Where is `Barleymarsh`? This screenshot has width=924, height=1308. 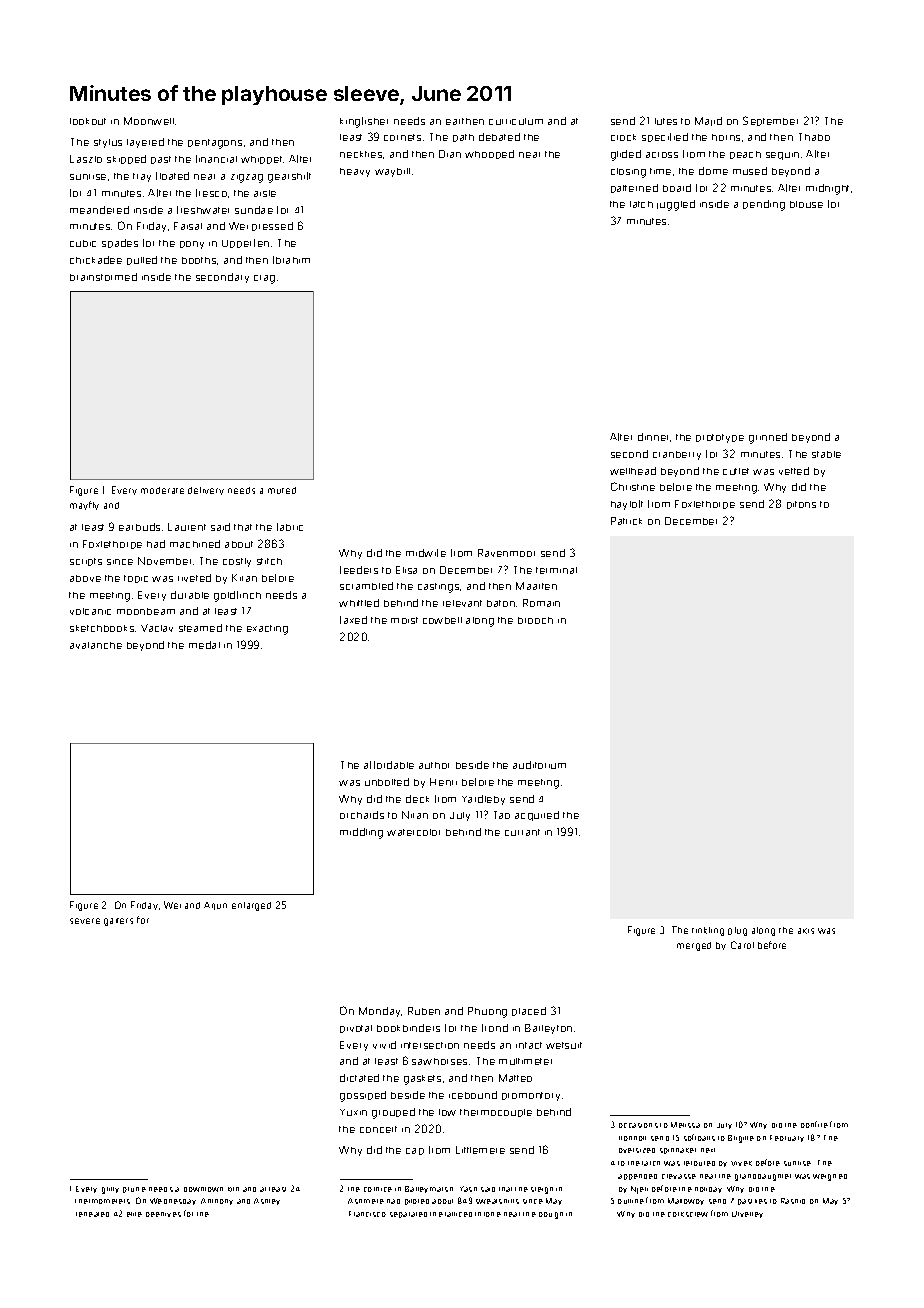 Barleymarsh is located at coordinates (429, 1189).
